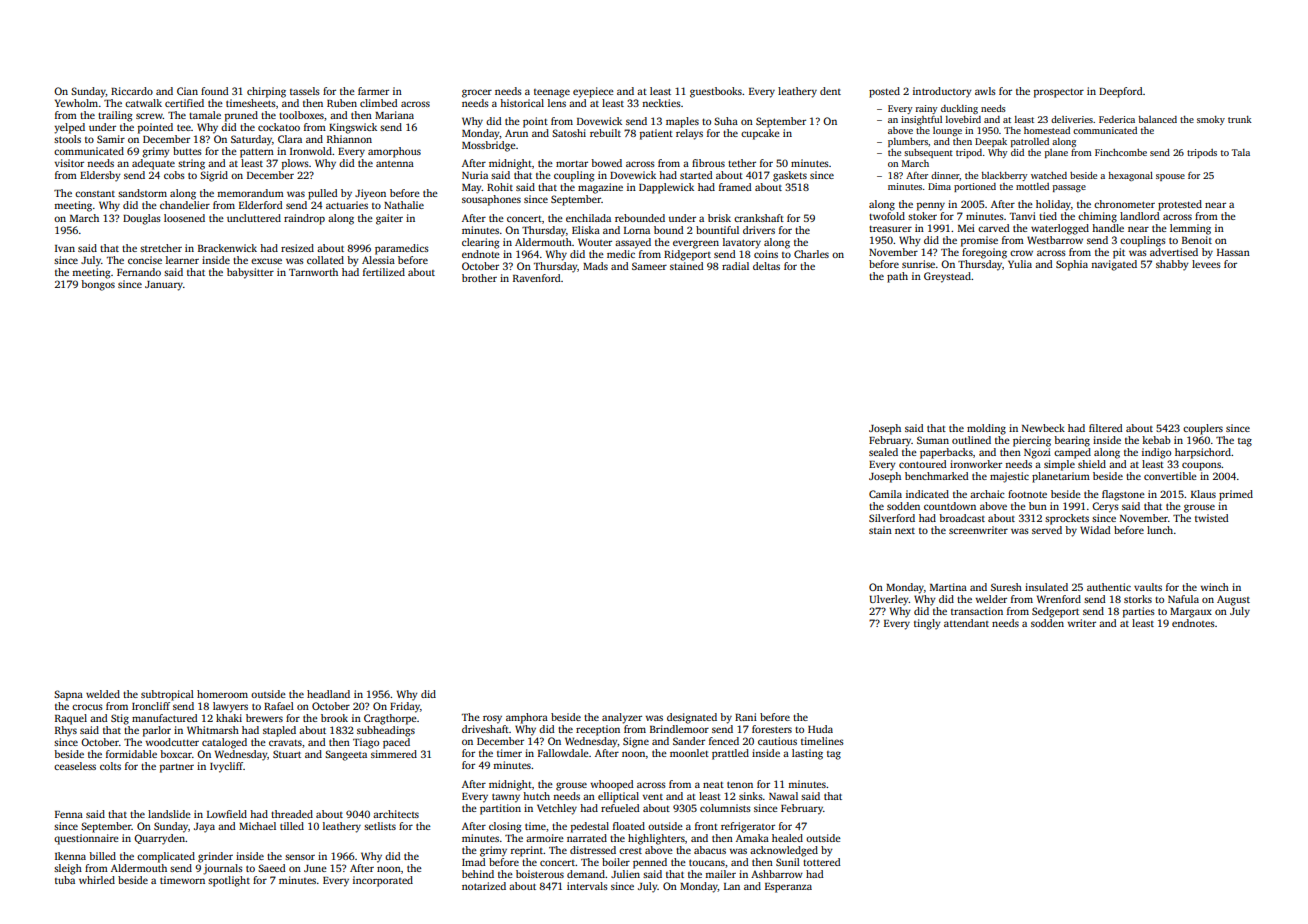  I want to click on Ulverley, so click(889, 600).
